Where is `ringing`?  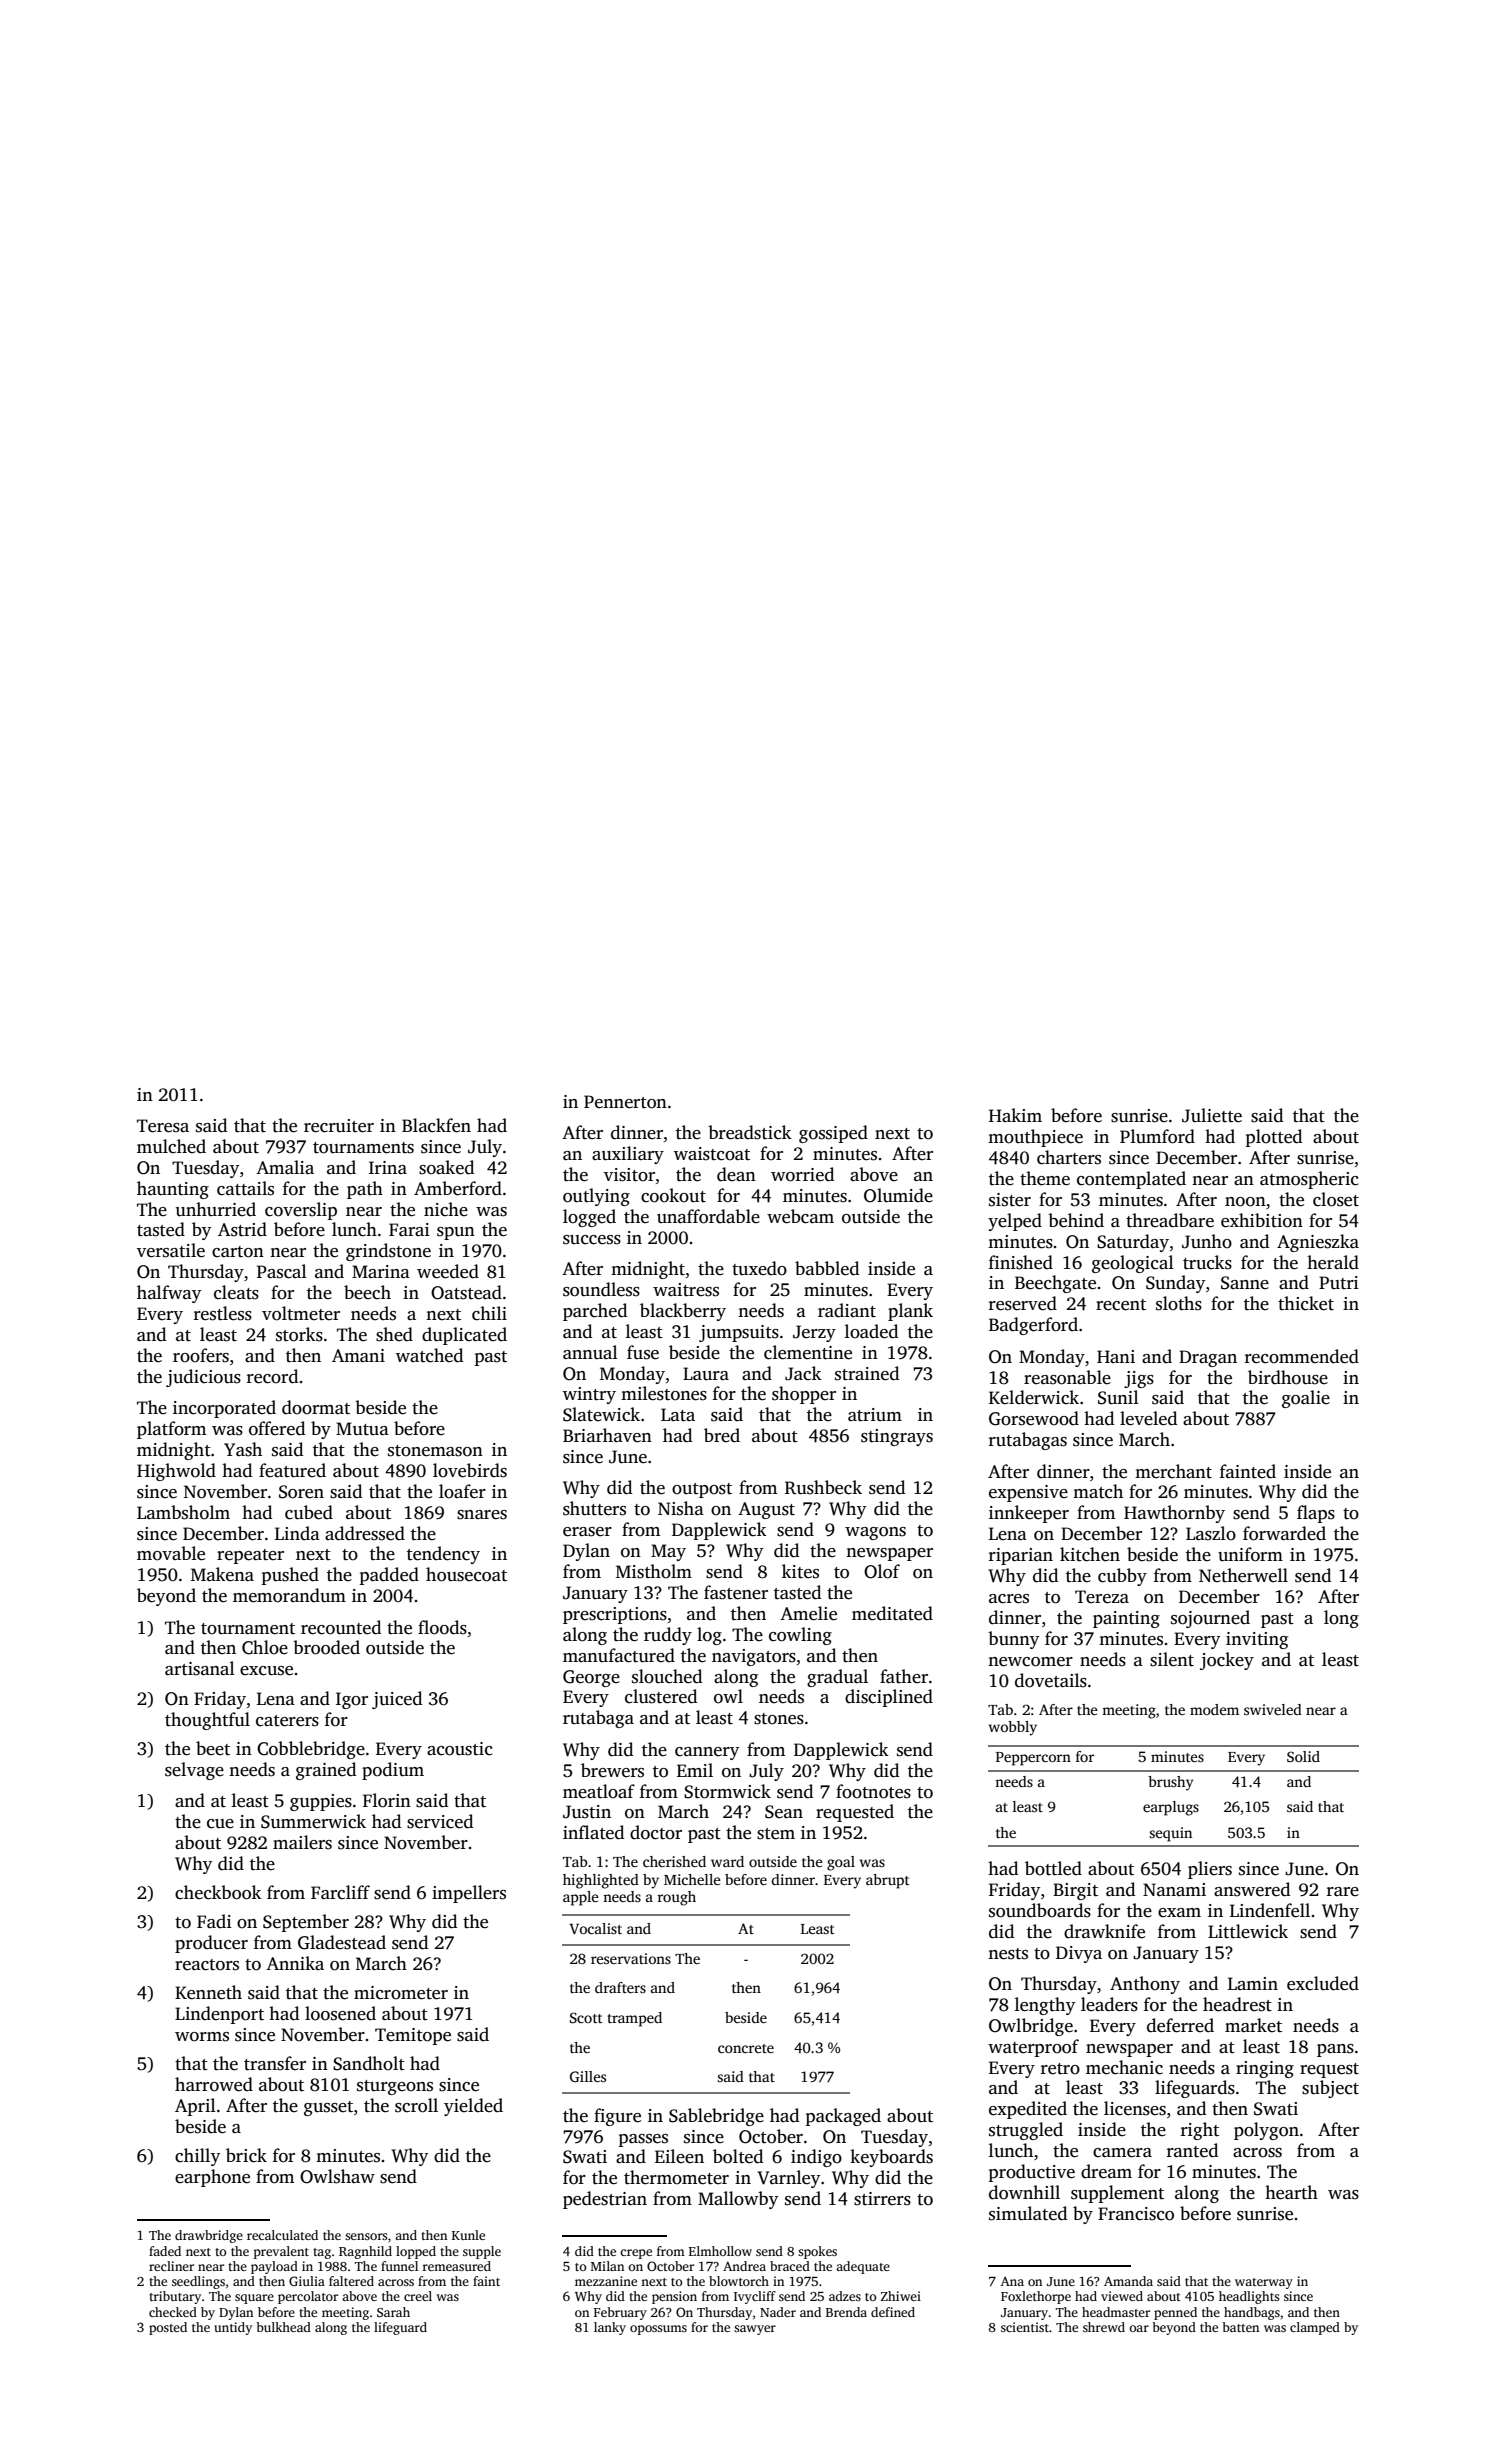 ringing is located at coordinates (1265, 2069).
